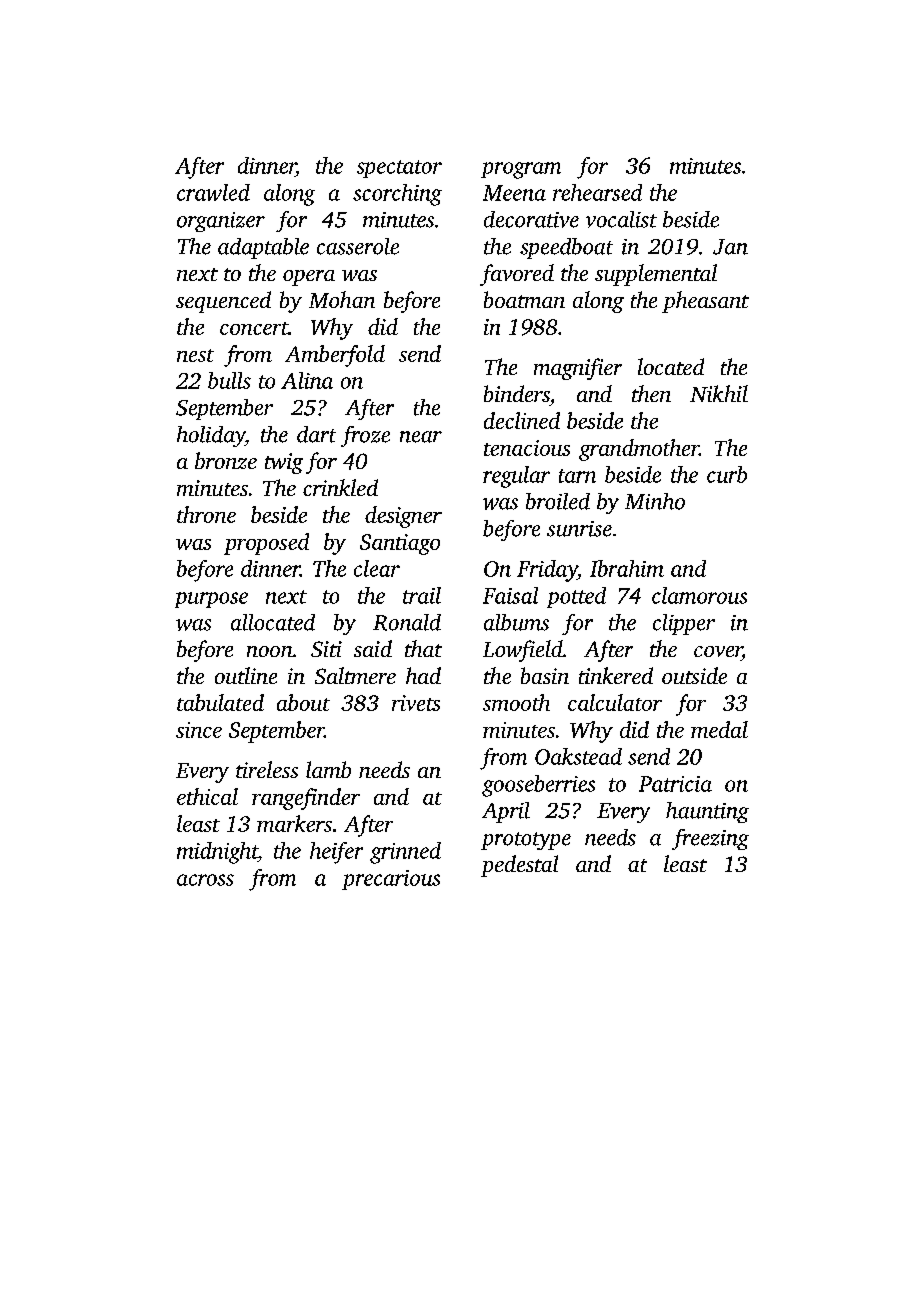 This image has height=1311, width=924. I want to click on spectator, so click(399, 169).
